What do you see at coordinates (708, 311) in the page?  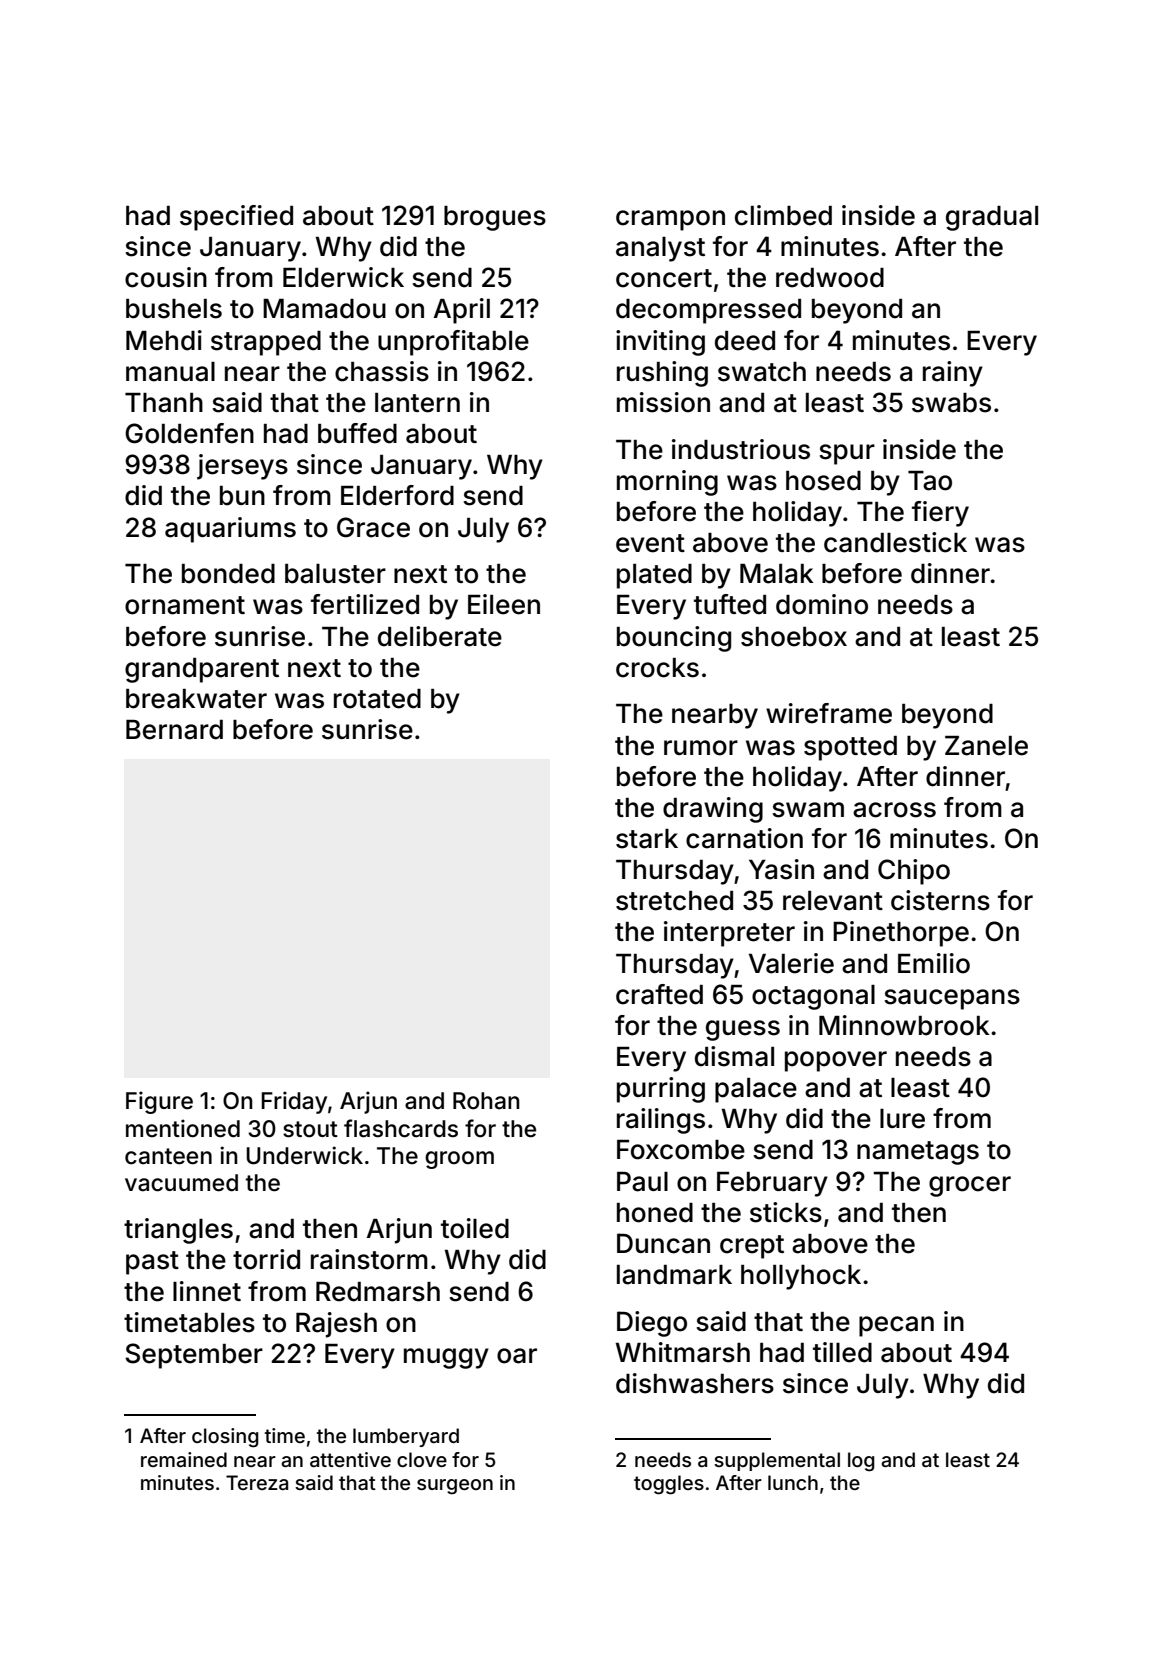 I see `decompressed` at bounding box center [708, 311].
